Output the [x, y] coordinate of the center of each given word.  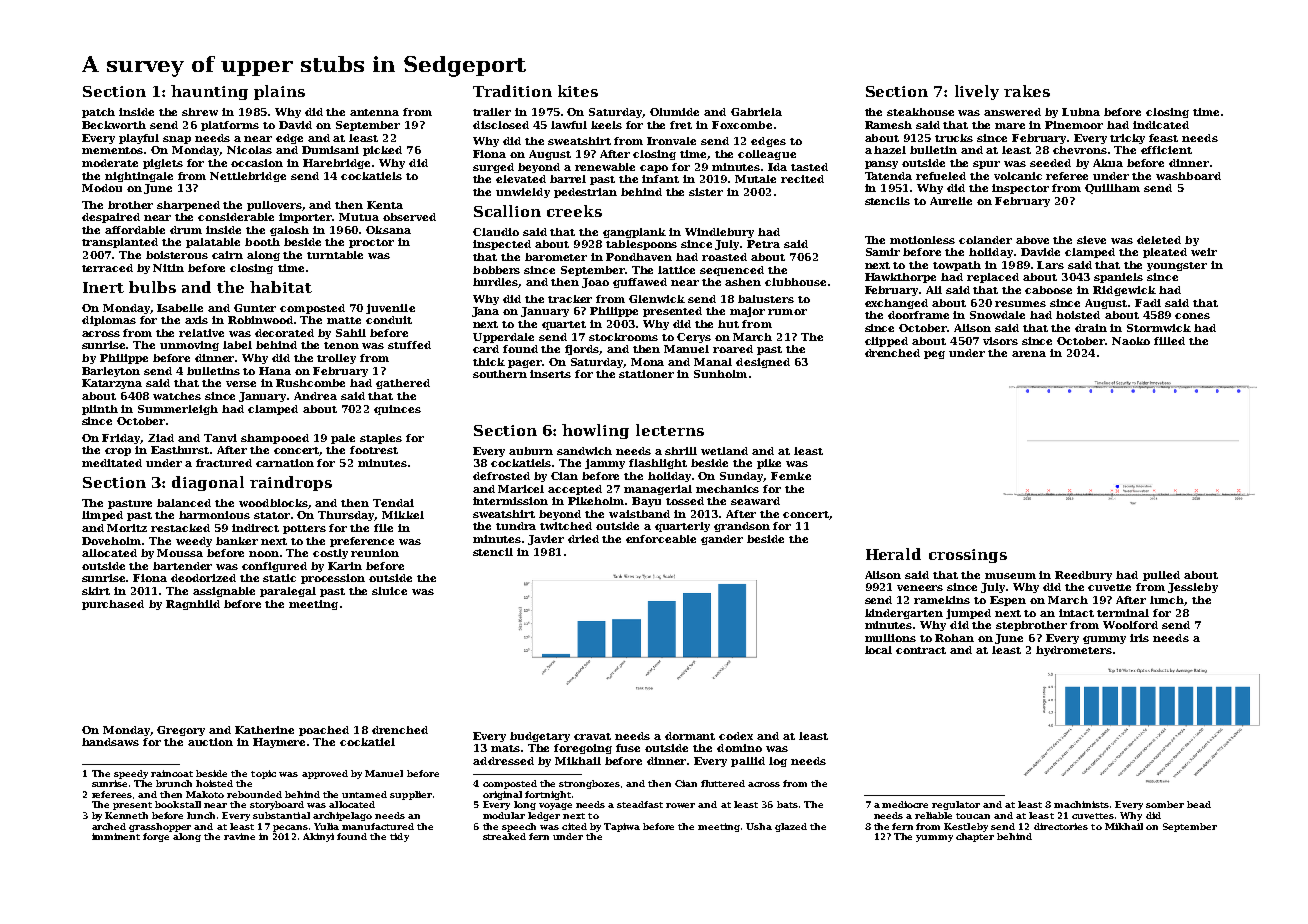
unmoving [189, 346]
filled [1169, 341]
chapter [975, 837]
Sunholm [720, 374]
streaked [504, 836]
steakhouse [920, 112]
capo [654, 169]
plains [279, 92]
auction [210, 742]
